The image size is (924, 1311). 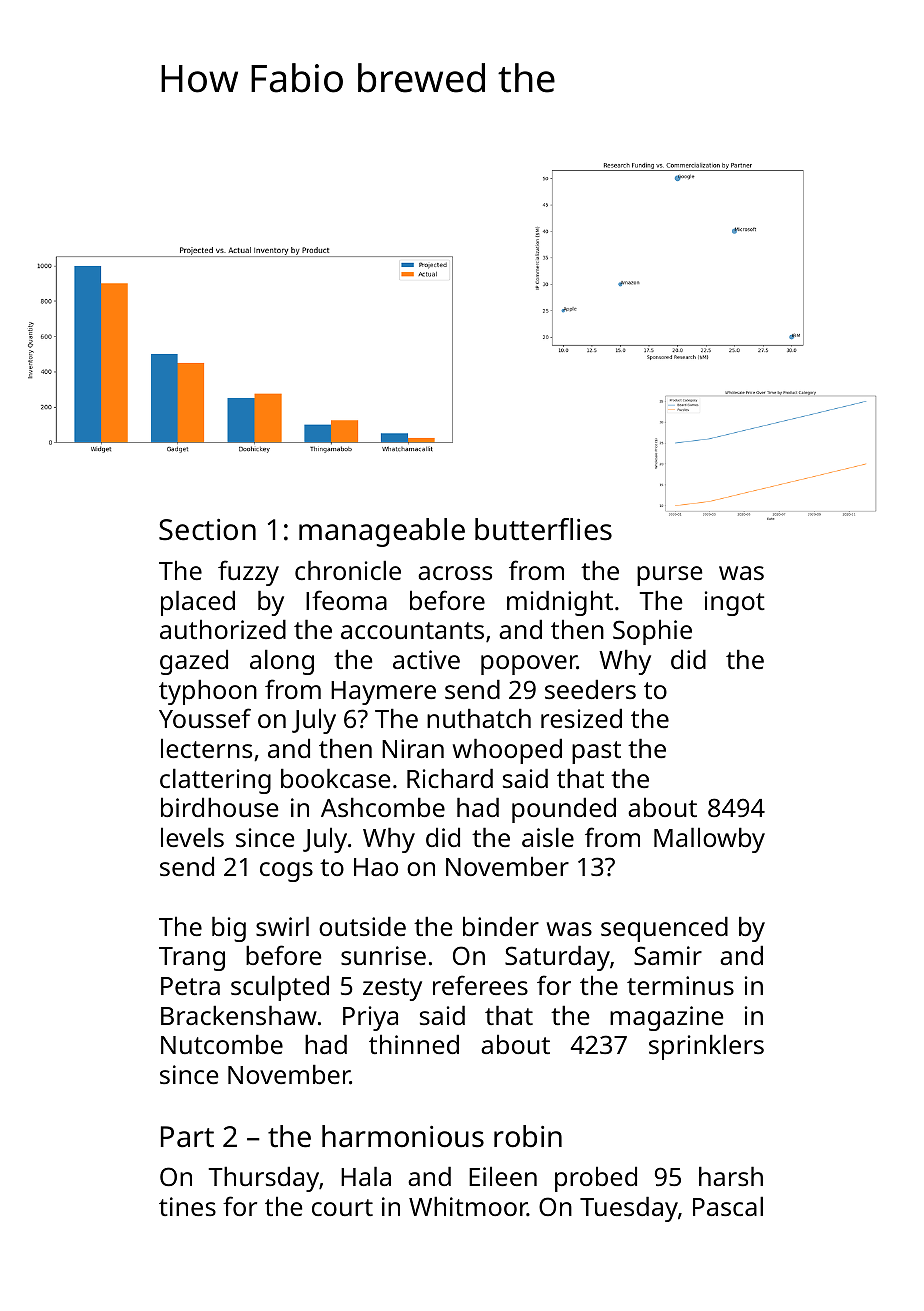 What do you see at coordinates (426, 659) in the page?
I see `active` at bounding box center [426, 659].
